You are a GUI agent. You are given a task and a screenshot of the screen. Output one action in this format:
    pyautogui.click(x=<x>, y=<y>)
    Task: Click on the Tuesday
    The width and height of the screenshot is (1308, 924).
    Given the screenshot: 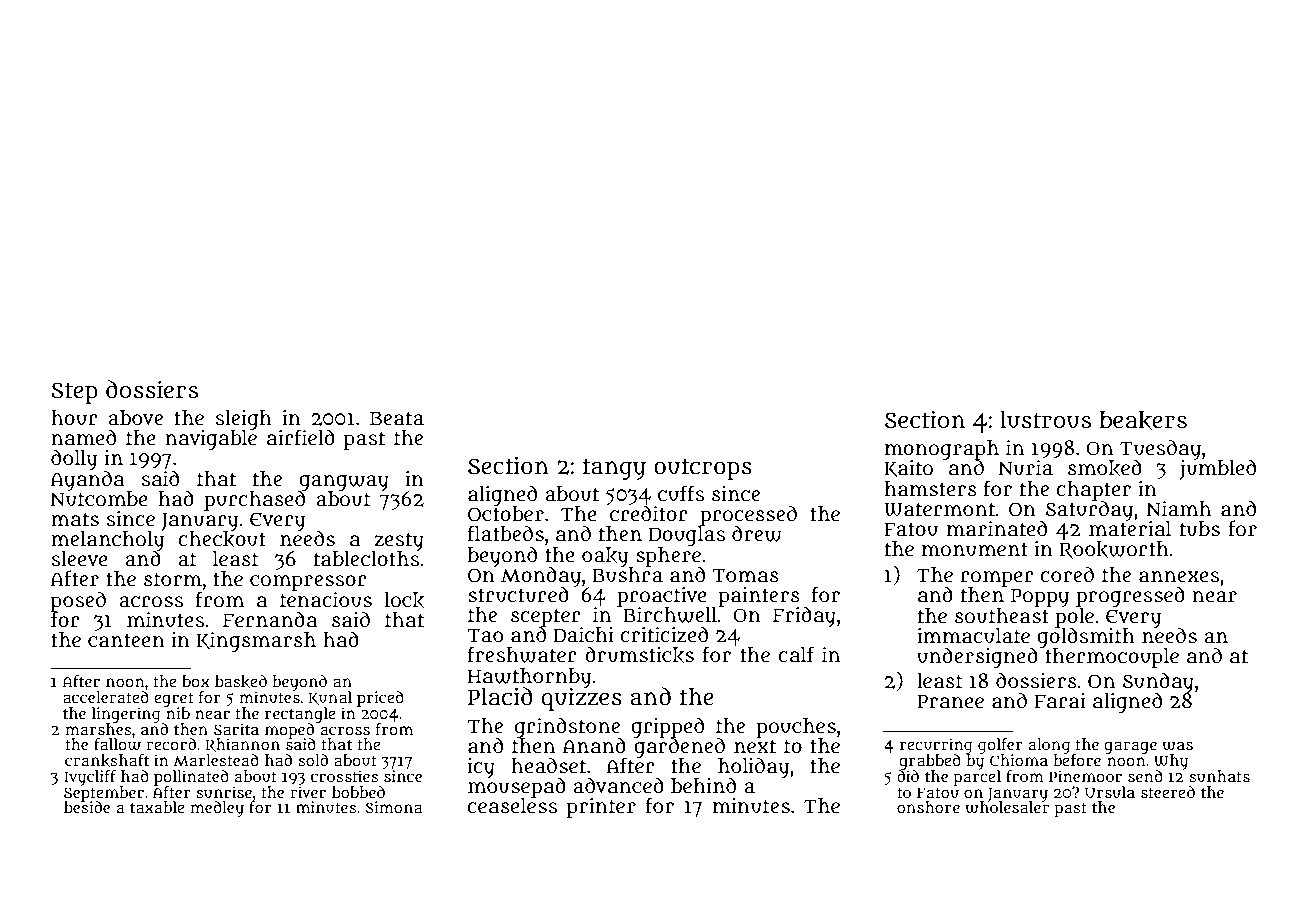 What is the action you would take?
    pyautogui.click(x=1160, y=449)
